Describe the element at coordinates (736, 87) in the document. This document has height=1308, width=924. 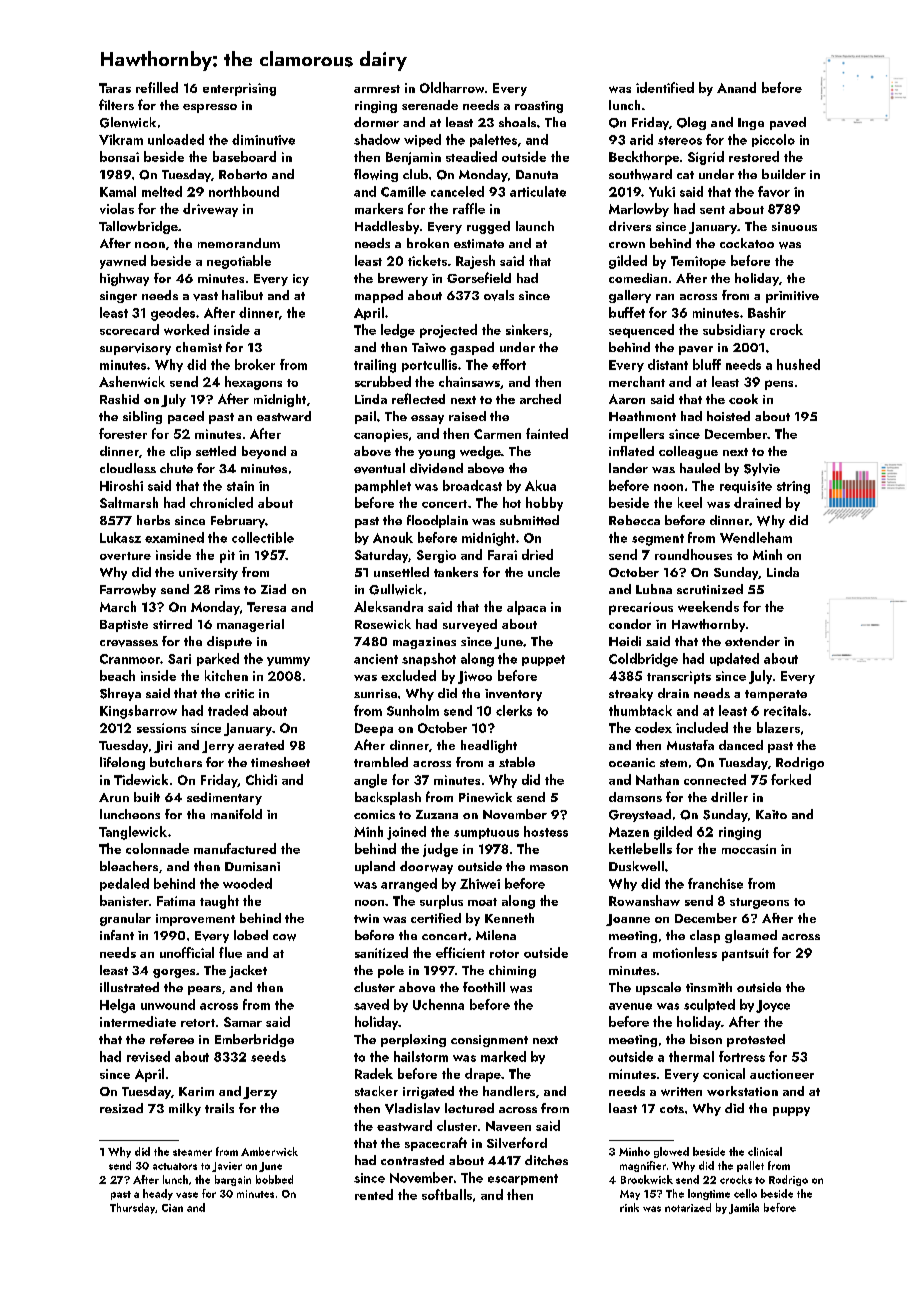
I see `Anand` at that location.
